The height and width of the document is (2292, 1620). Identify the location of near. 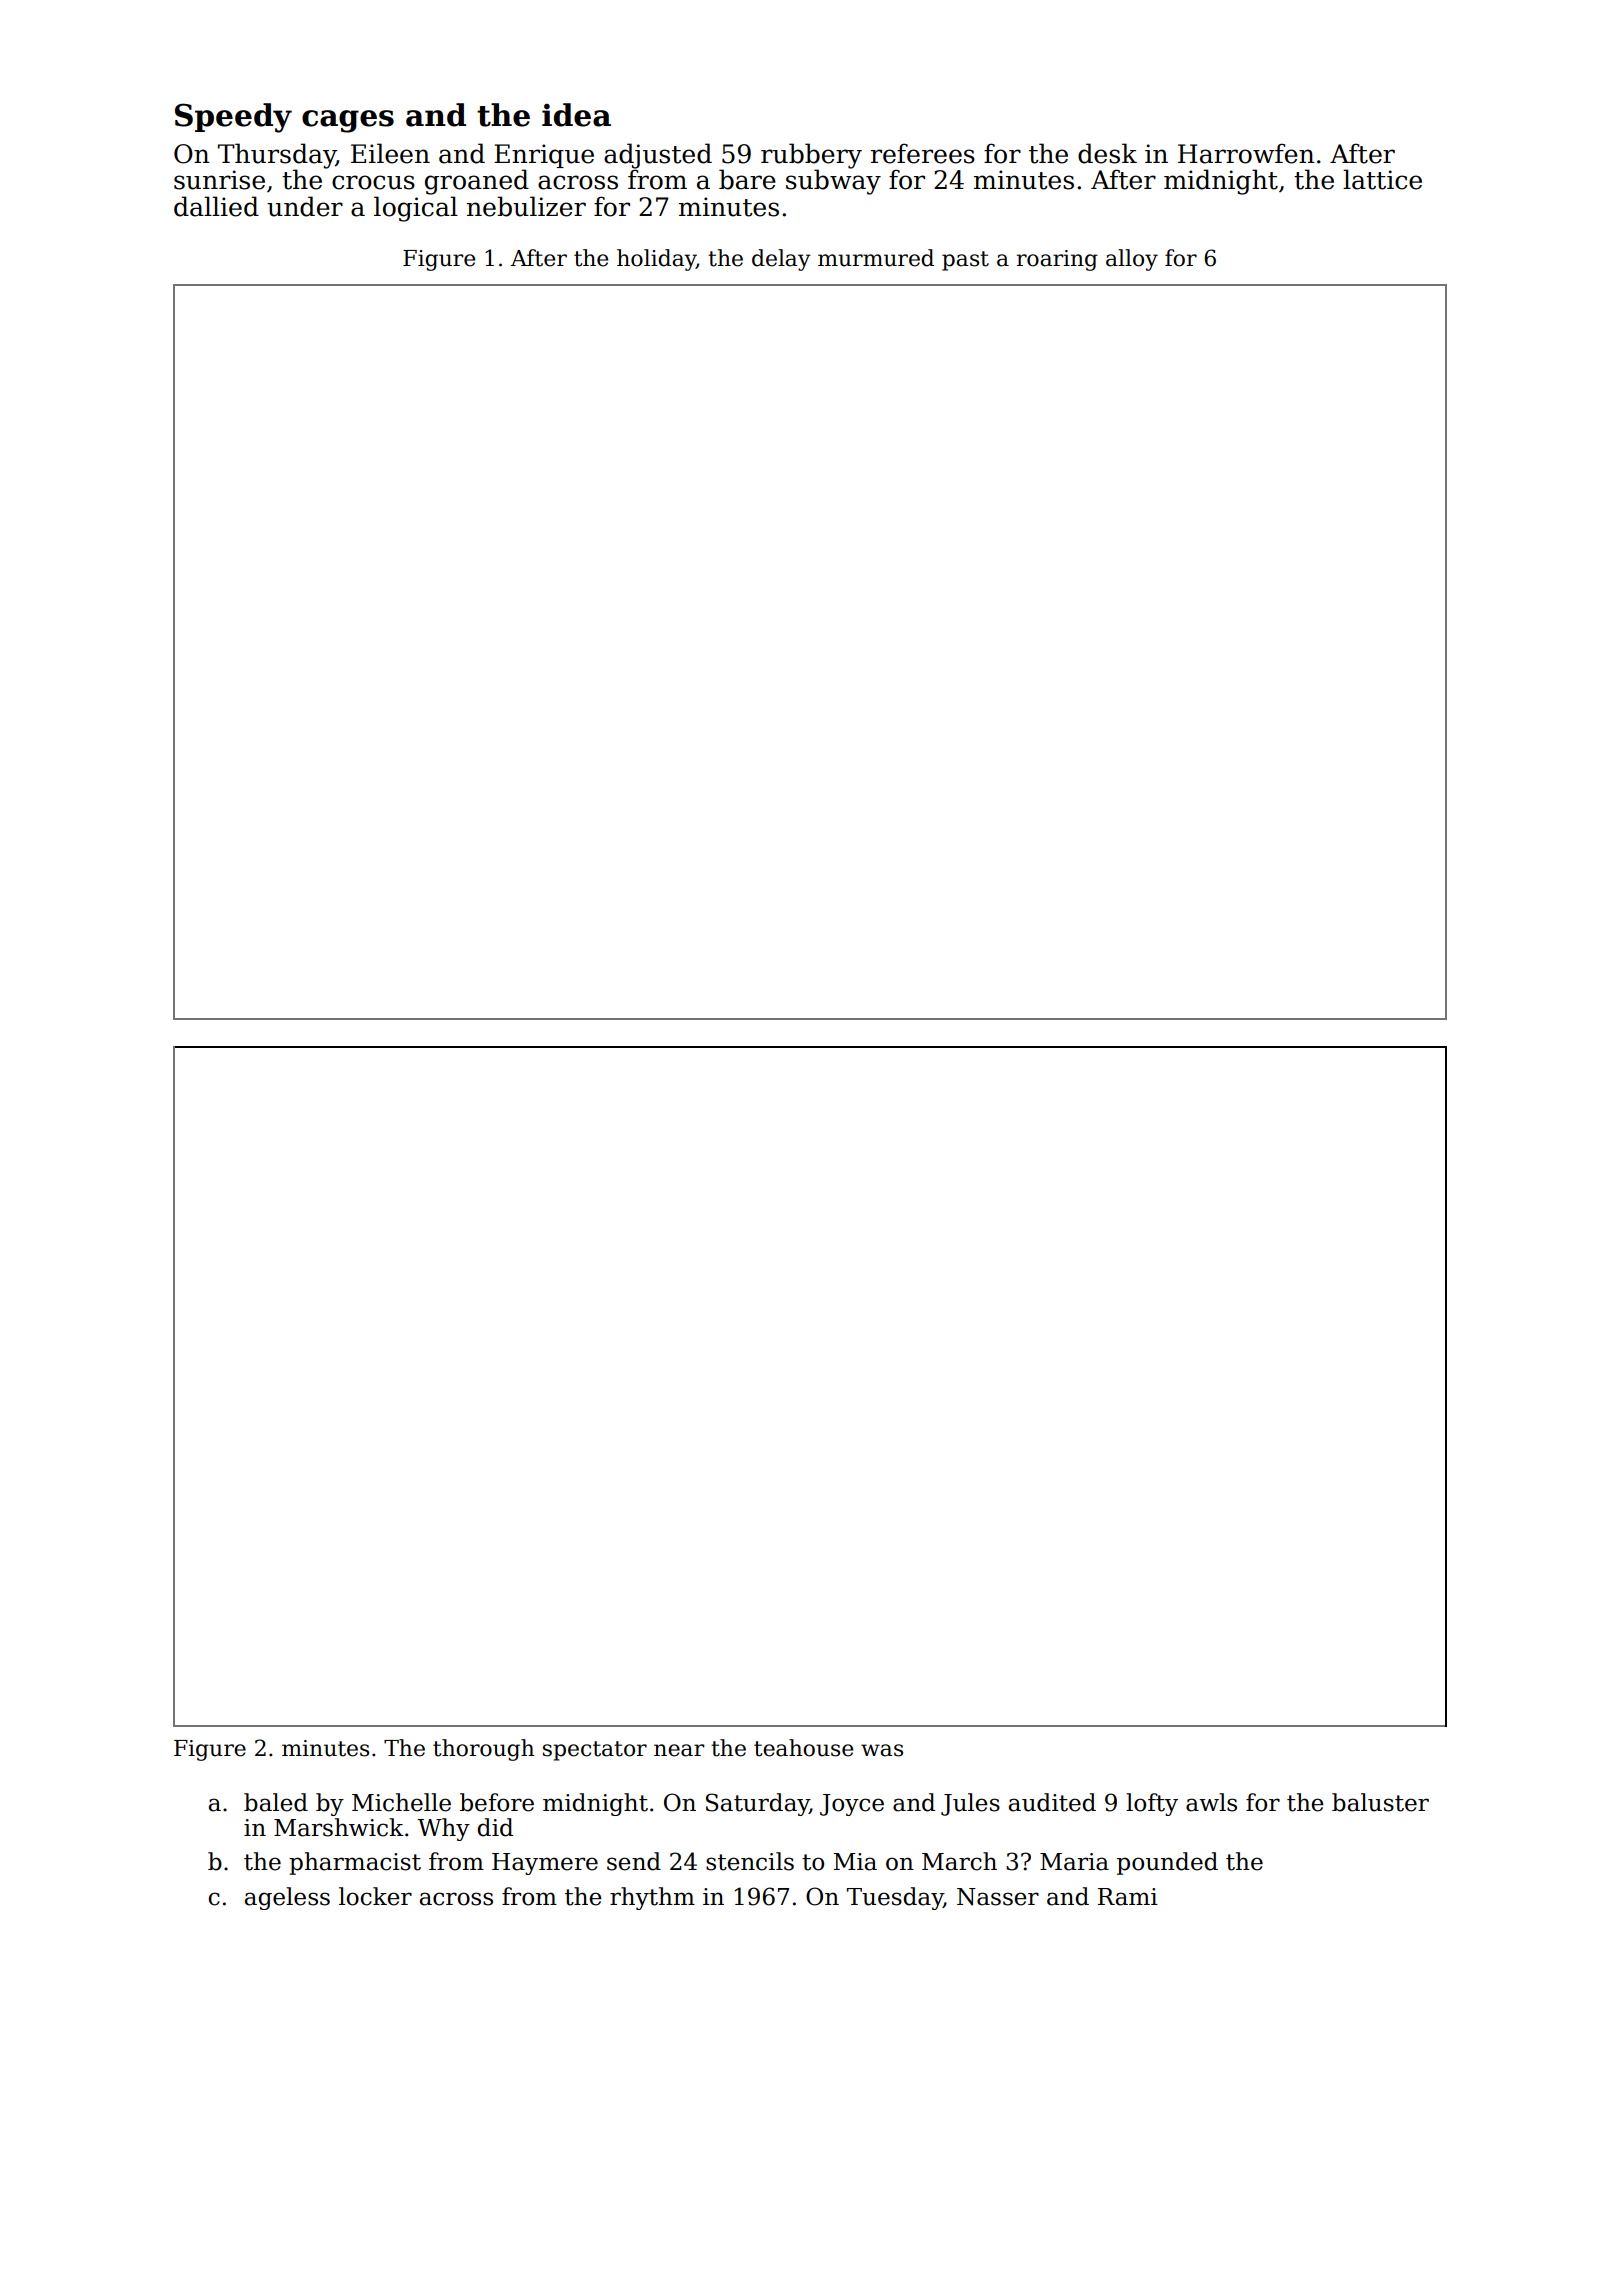
(679, 1750).
